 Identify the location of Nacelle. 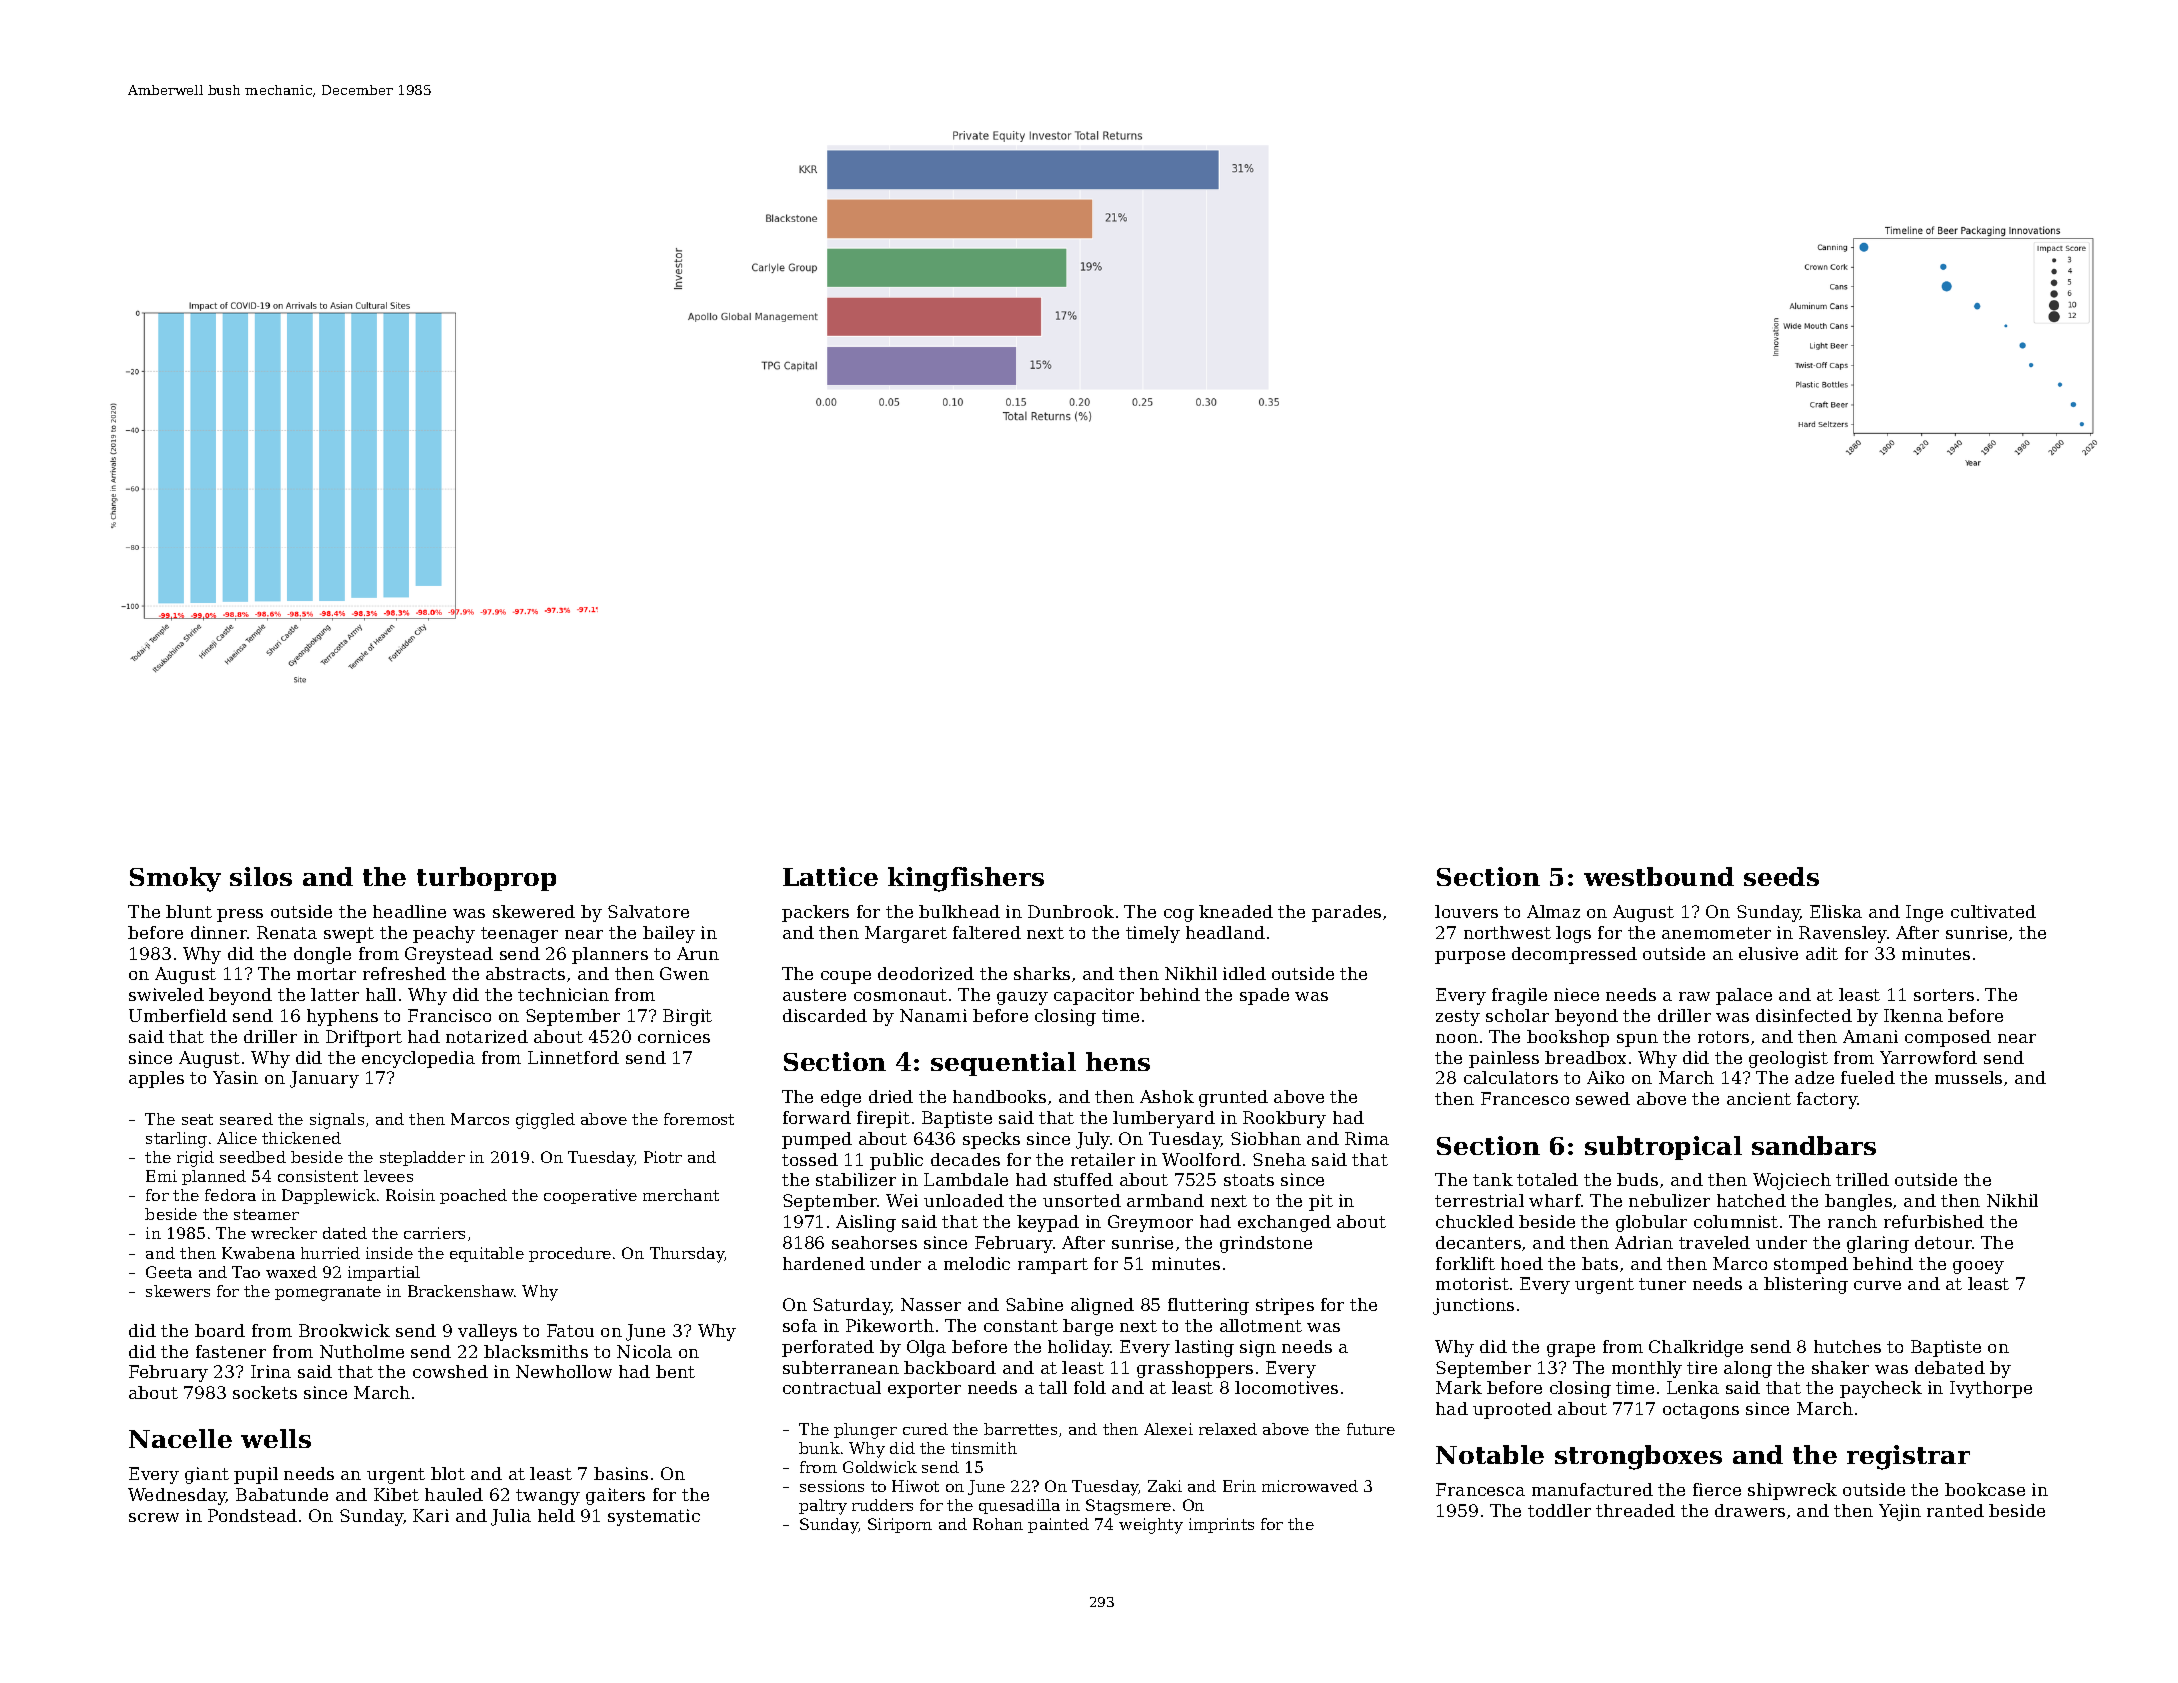
(180, 1438).
